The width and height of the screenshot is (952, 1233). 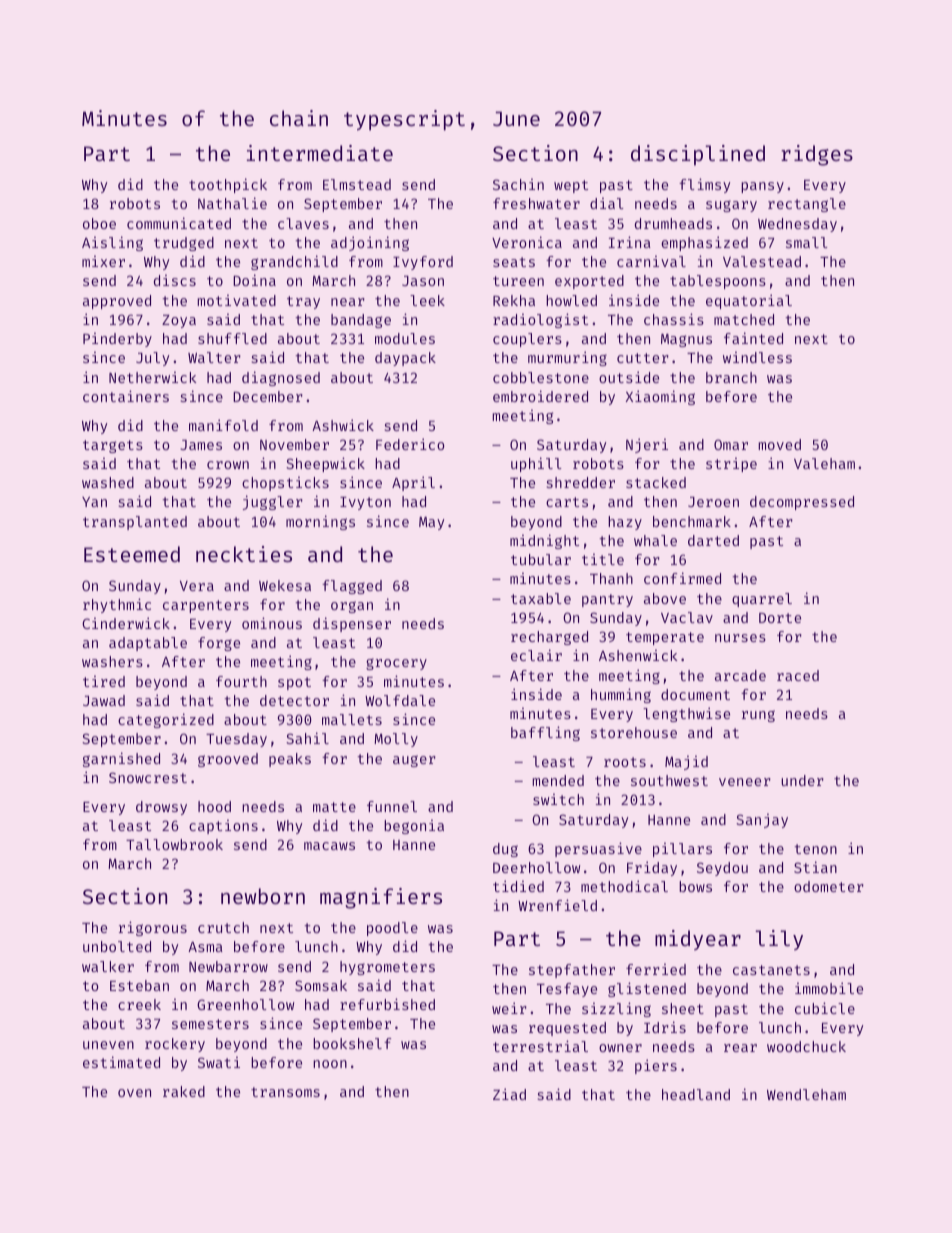 What do you see at coordinates (132, 554) in the screenshot?
I see `Esteemed` at bounding box center [132, 554].
